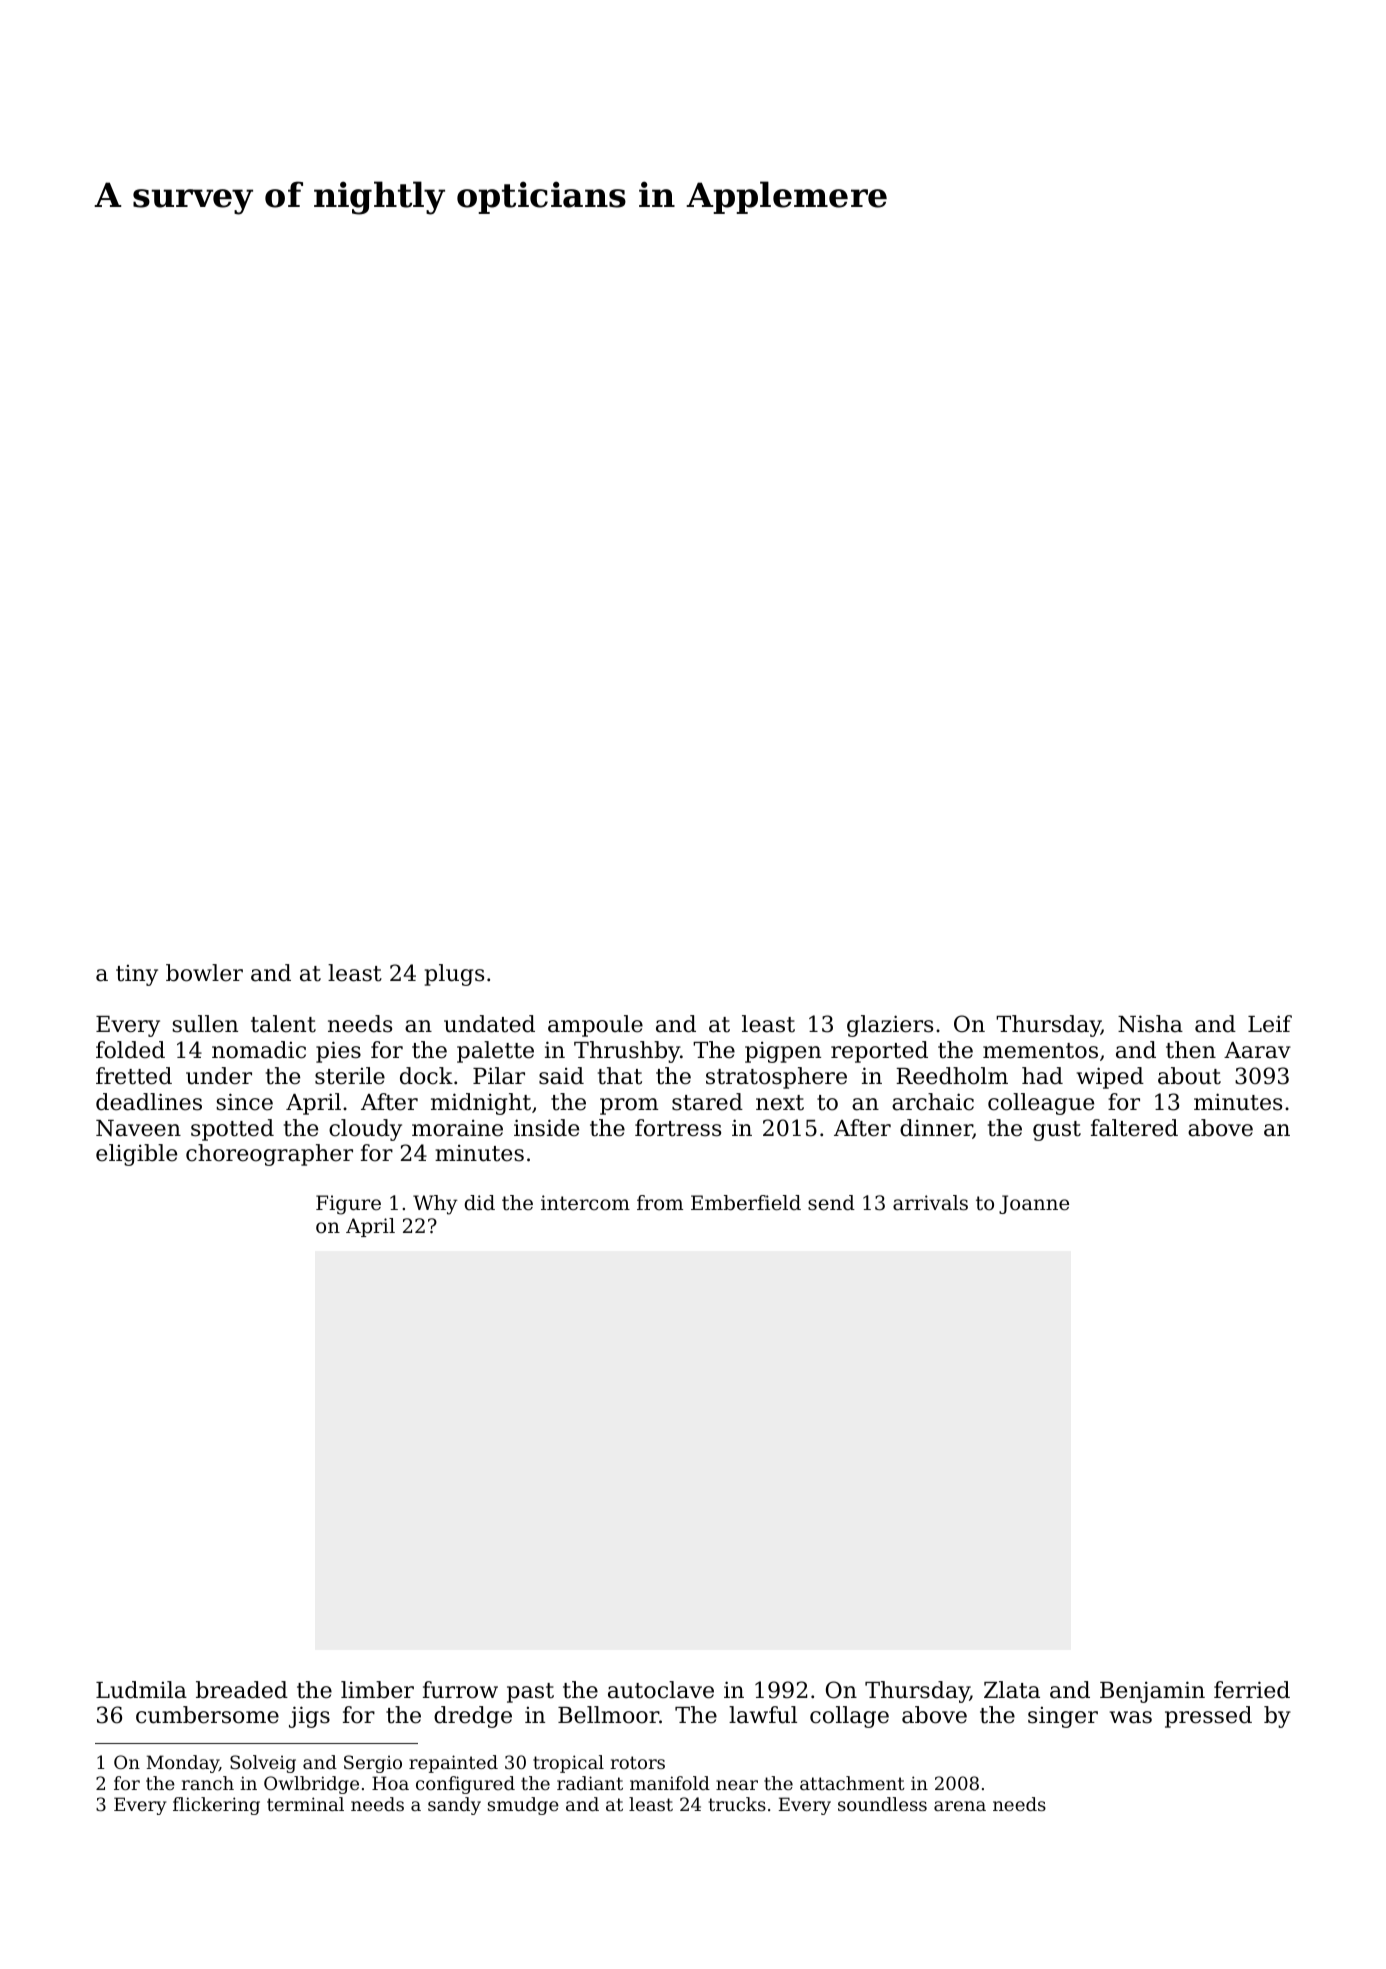 This document has width=1386, height=1969. What do you see at coordinates (780, 1103) in the document?
I see `next` at bounding box center [780, 1103].
